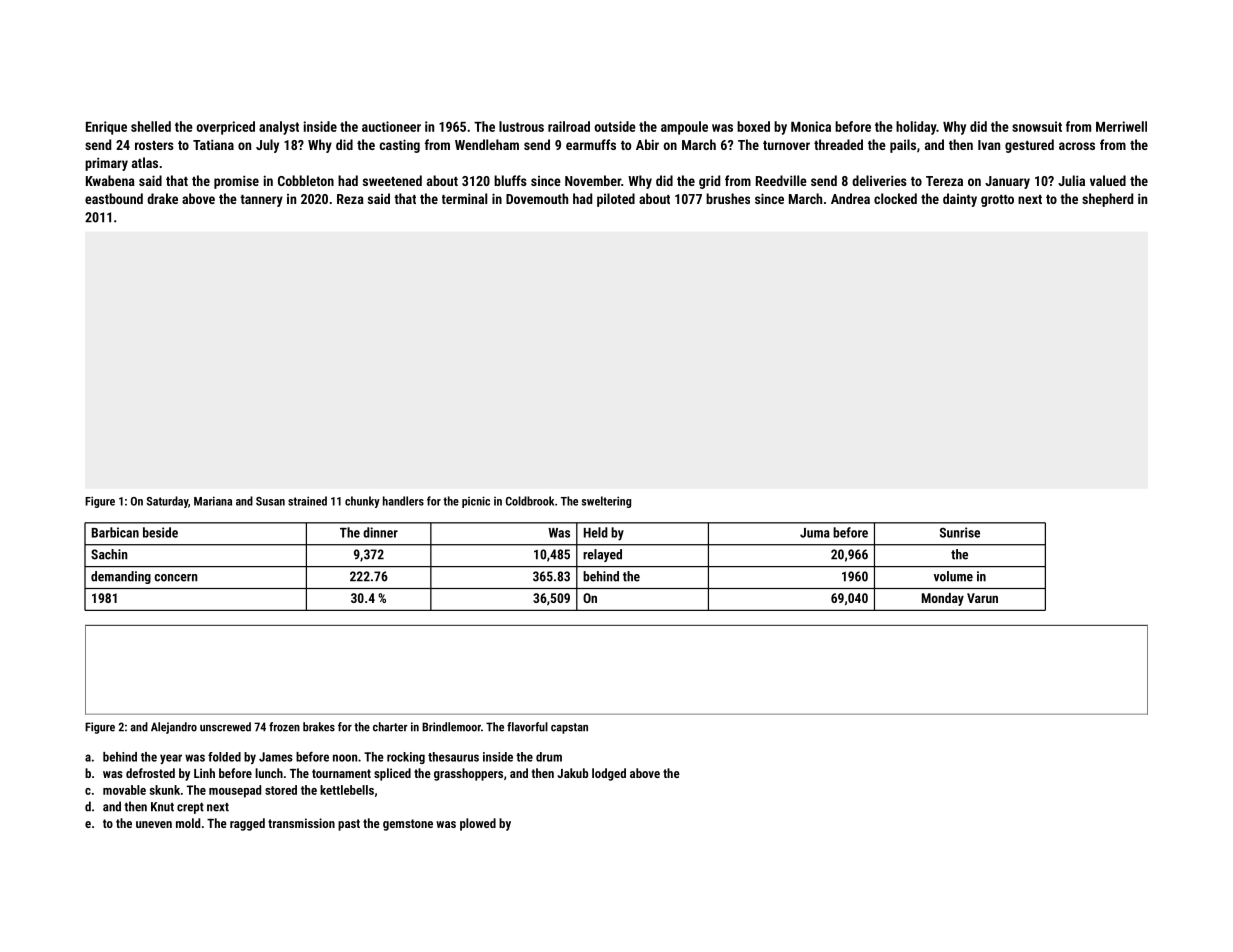 Image resolution: width=1233 pixels, height=952 pixels. Describe the element at coordinates (815, 533) in the image. I see `Juma` at that location.
